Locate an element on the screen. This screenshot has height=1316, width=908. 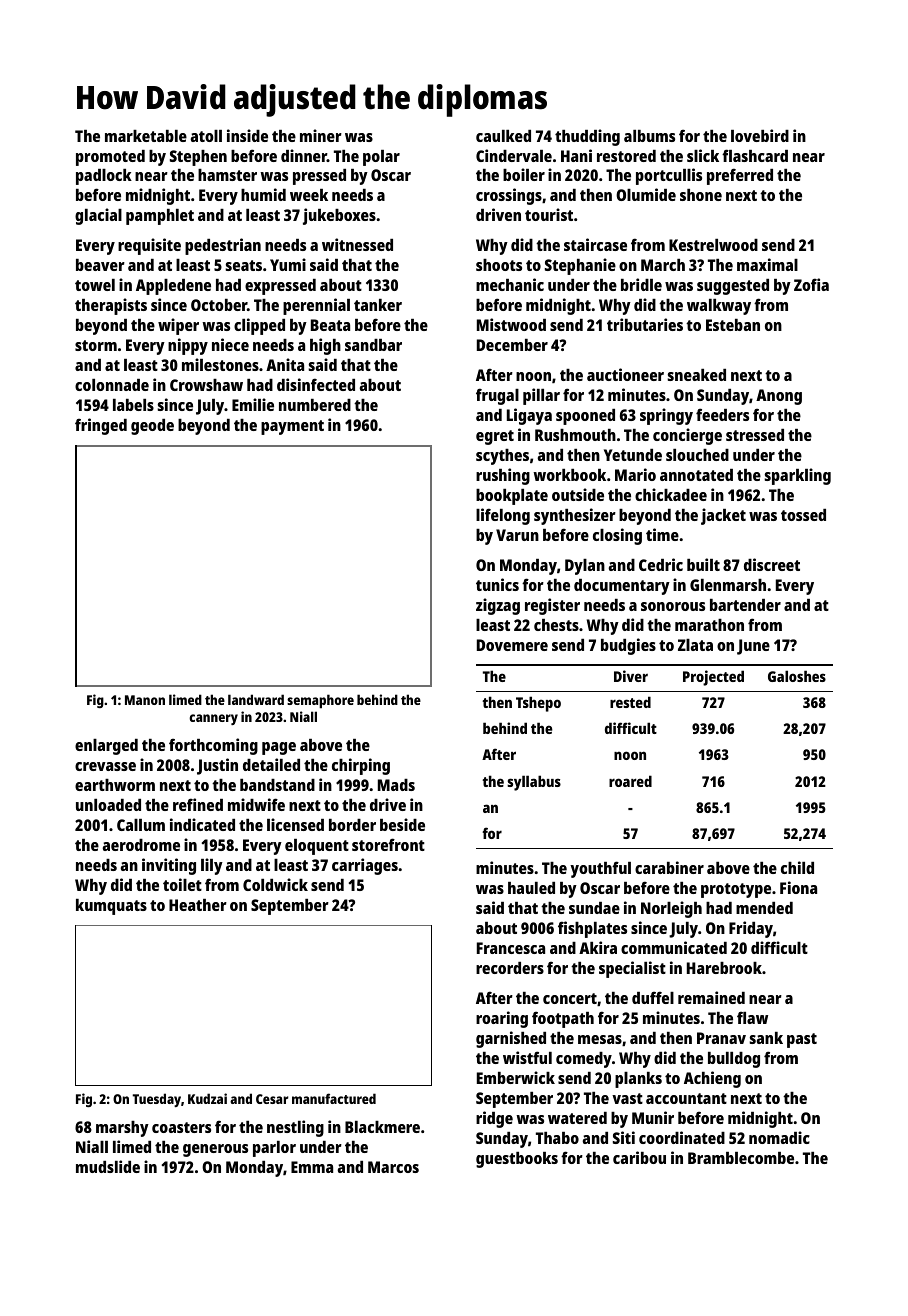
time is located at coordinates (662, 534).
